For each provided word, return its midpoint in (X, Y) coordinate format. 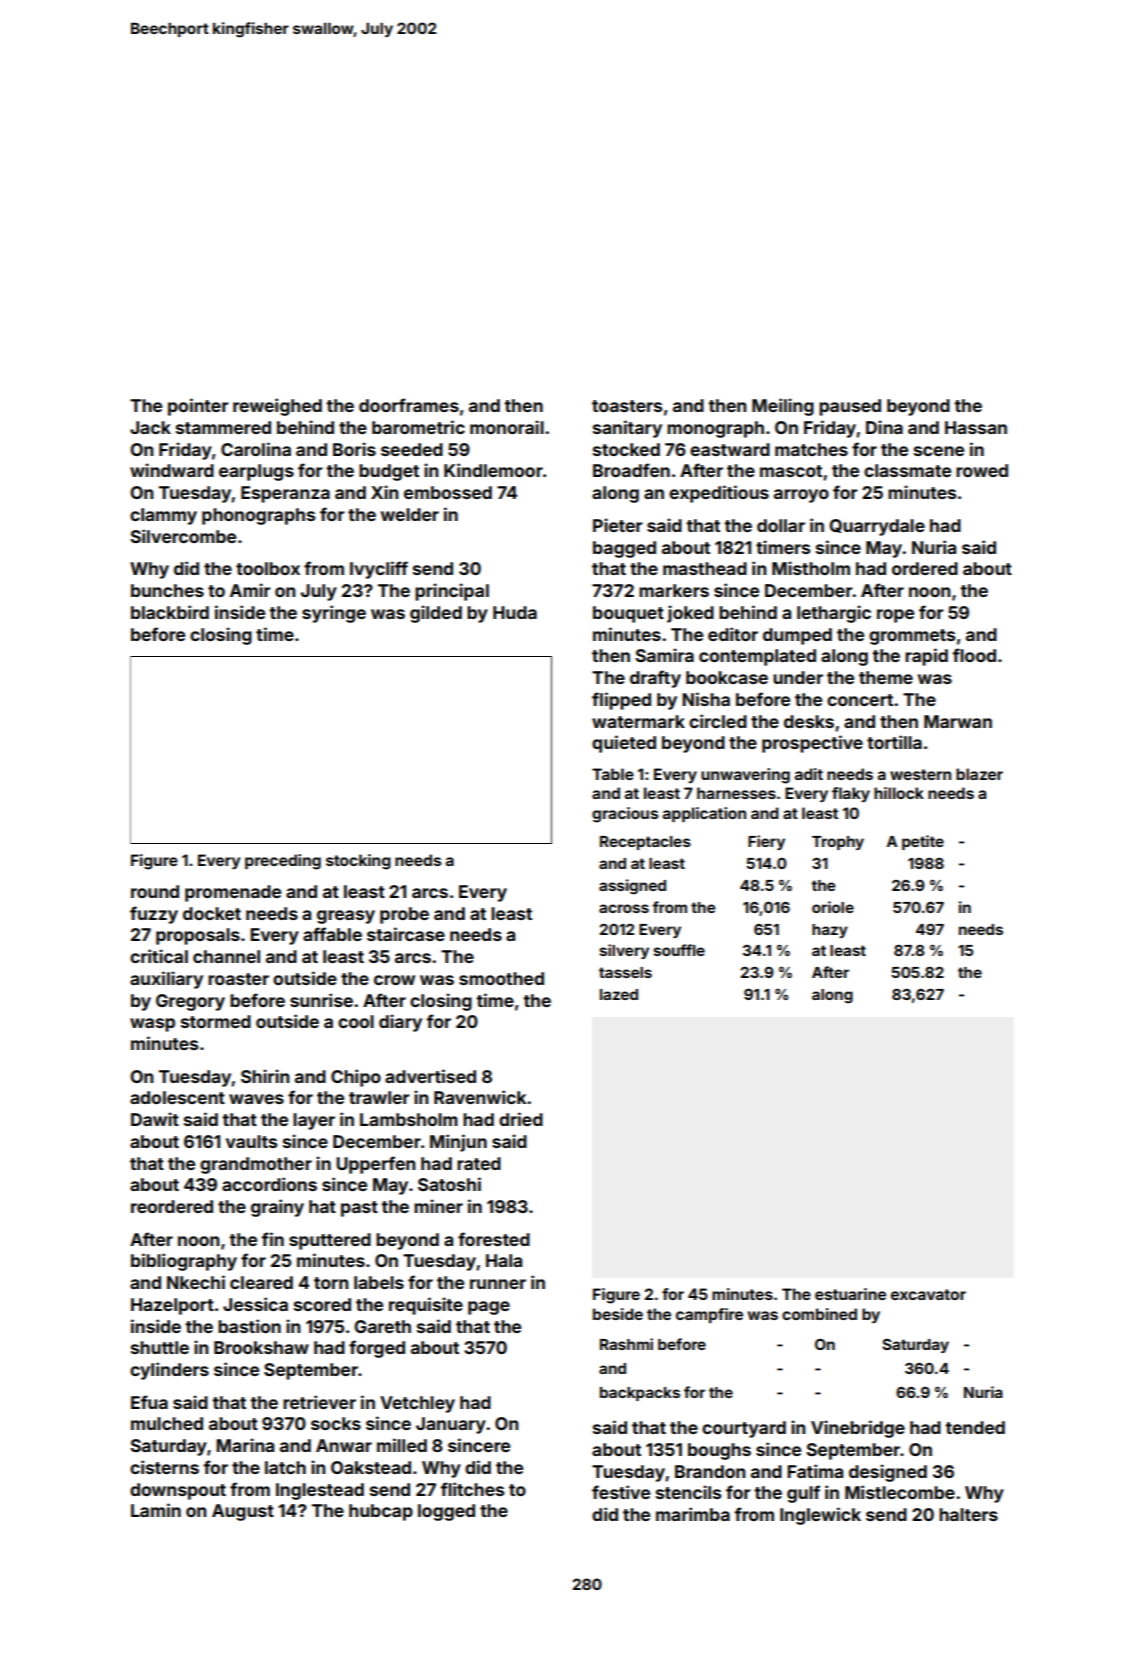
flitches (472, 1489)
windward (172, 470)
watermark (638, 721)
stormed (216, 1021)
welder (410, 514)
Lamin (156, 1510)
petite (923, 842)
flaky (851, 794)
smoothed (501, 978)
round (155, 891)
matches (811, 449)
